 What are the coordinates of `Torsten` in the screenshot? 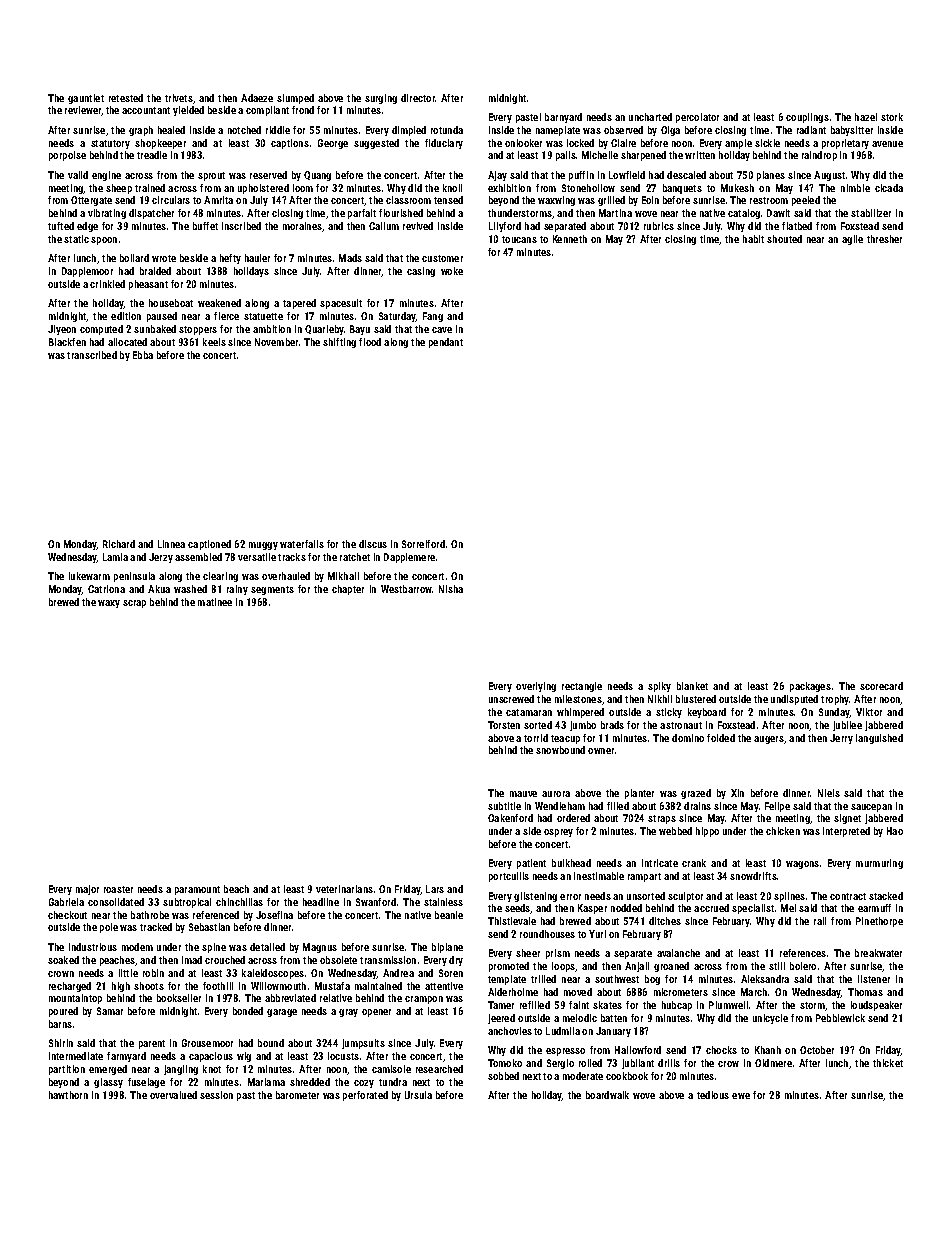 It's located at (504, 725).
